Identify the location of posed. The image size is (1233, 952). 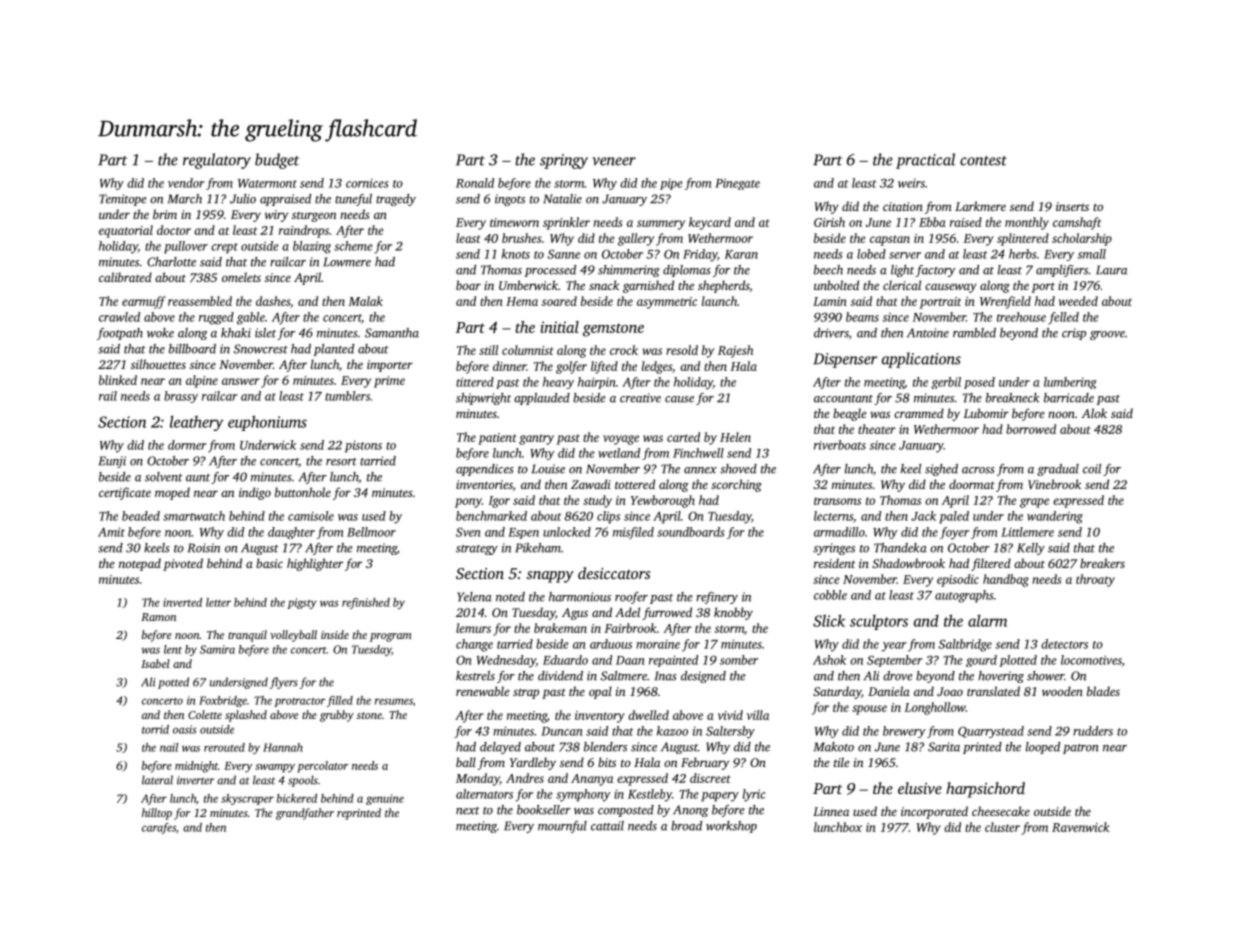
(979, 383).
